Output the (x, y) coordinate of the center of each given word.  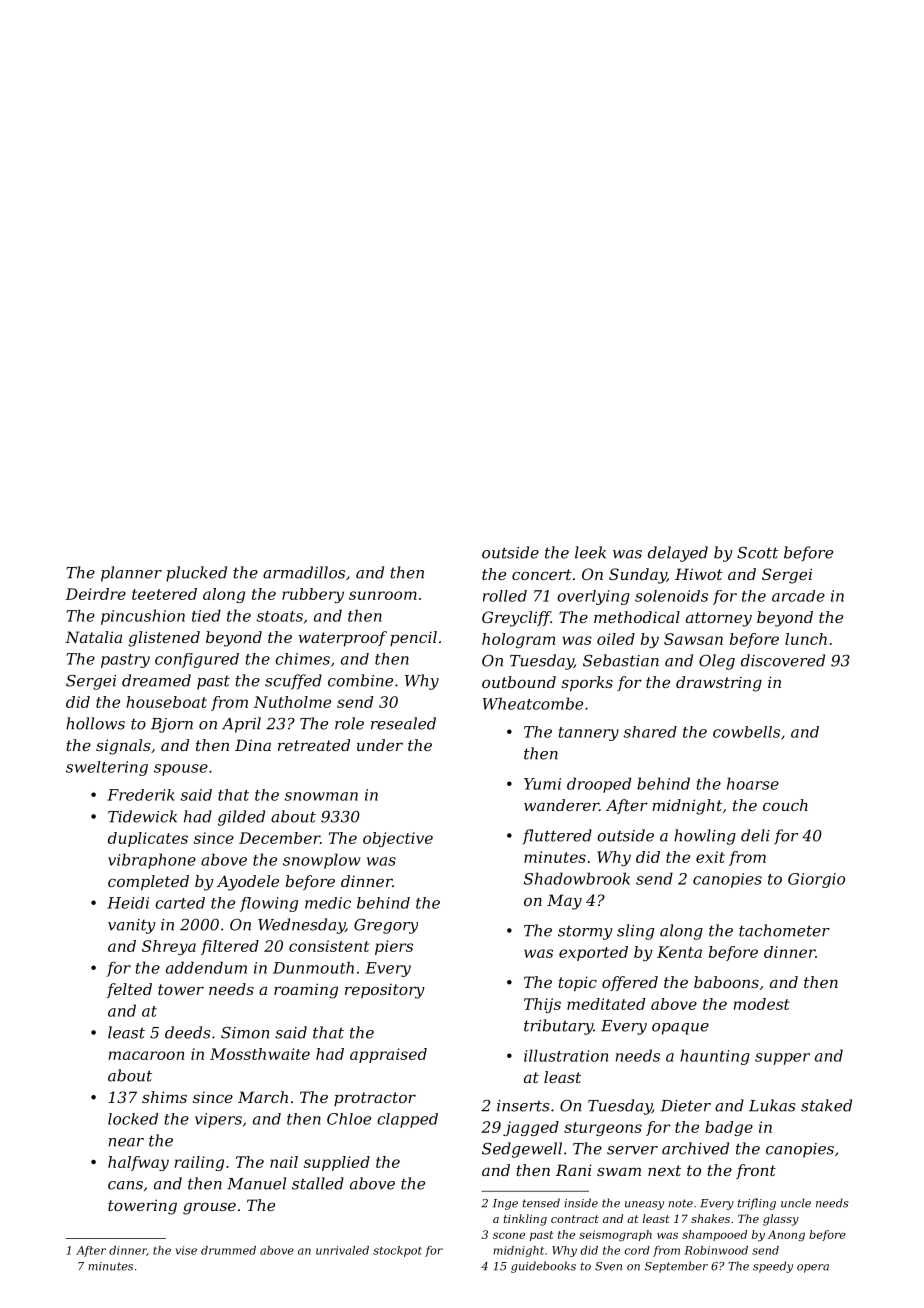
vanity (132, 926)
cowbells (746, 732)
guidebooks (543, 1267)
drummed (228, 1250)
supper (782, 1059)
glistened (164, 639)
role (349, 723)
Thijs (542, 1005)
